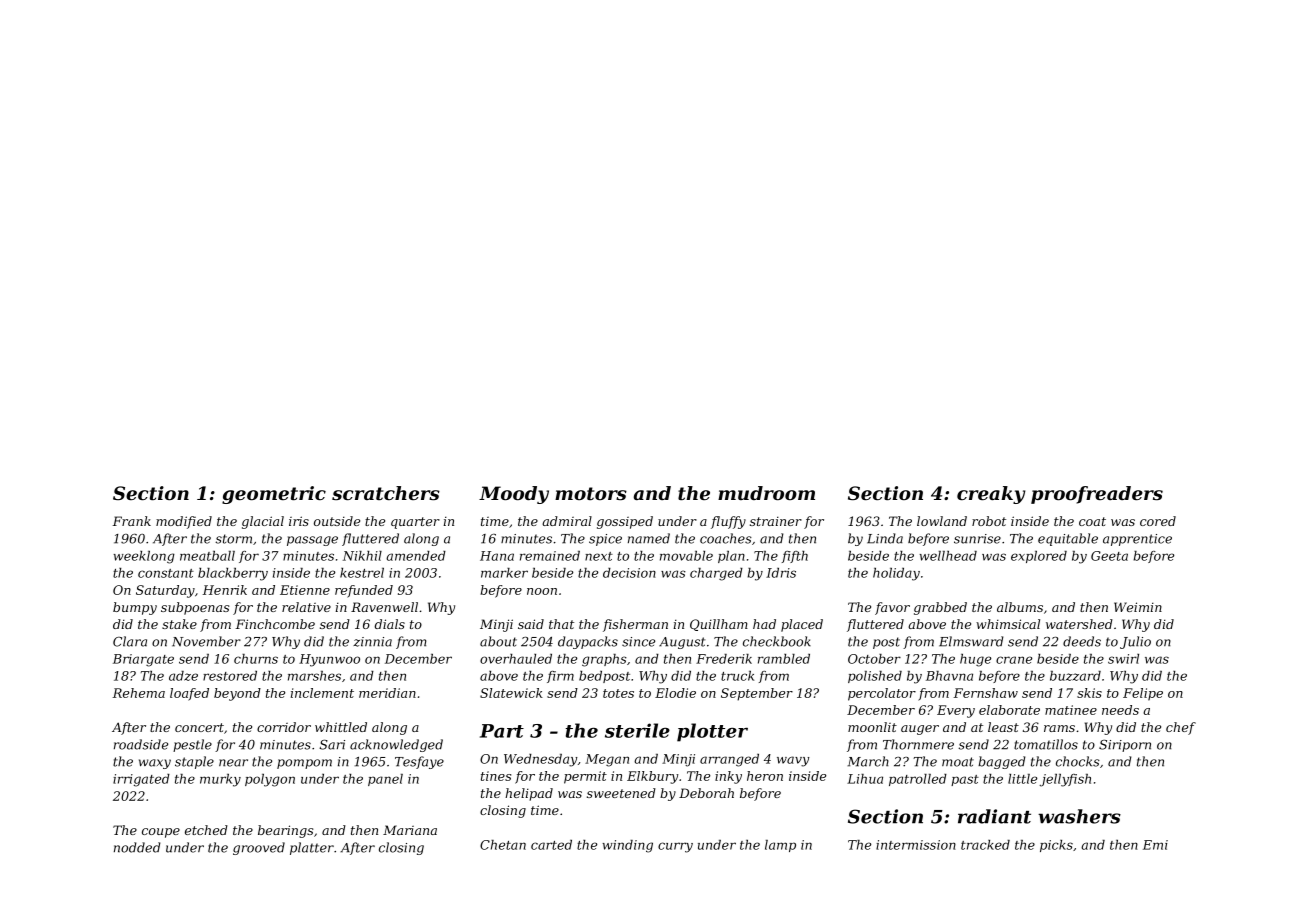 The width and height of the screenshot is (1308, 924). Describe the element at coordinates (1008, 624) in the screenshot. I see `whimsical` at that location.
